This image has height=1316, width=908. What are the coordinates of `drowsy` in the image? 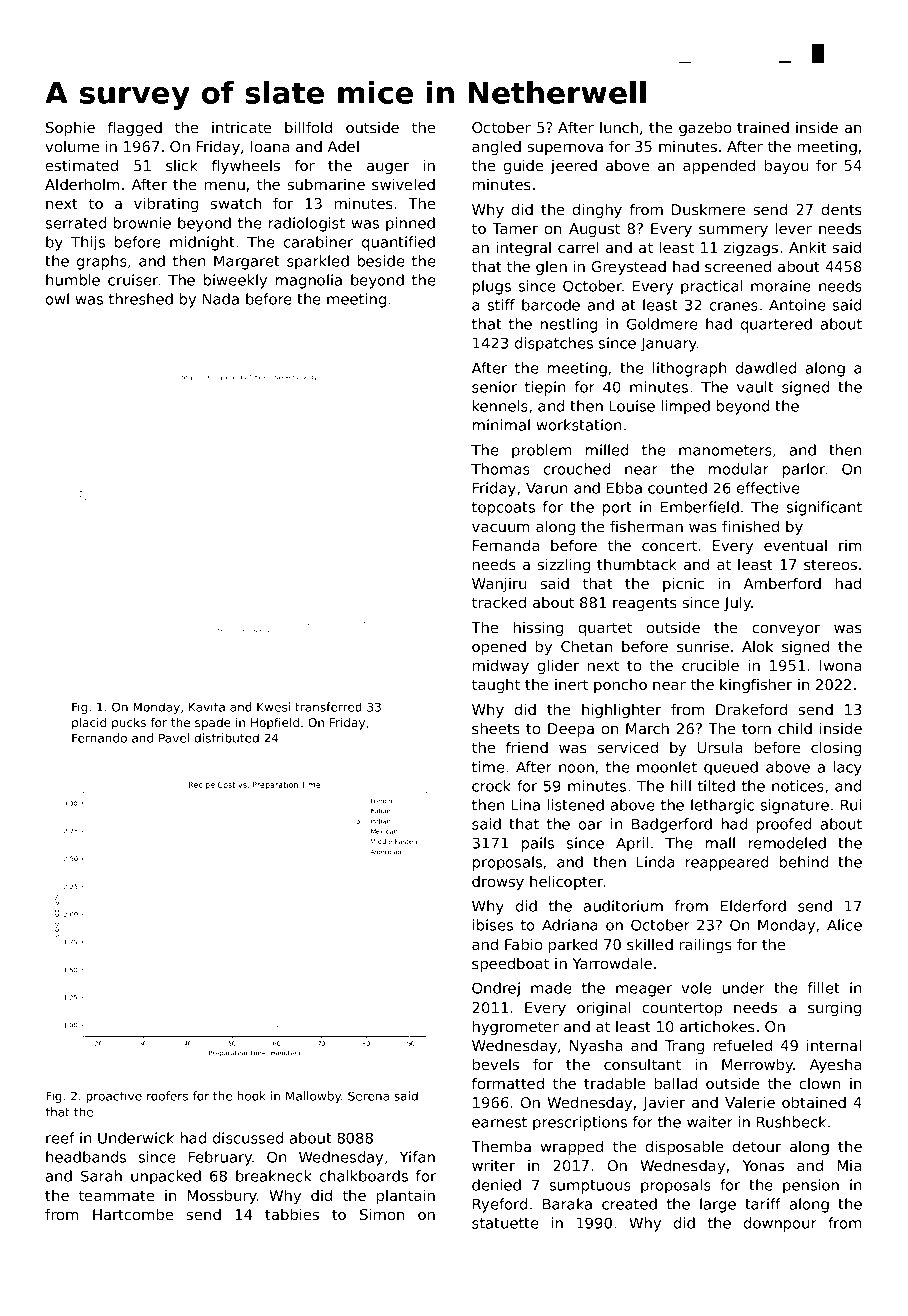 It's located at (498, 883).
